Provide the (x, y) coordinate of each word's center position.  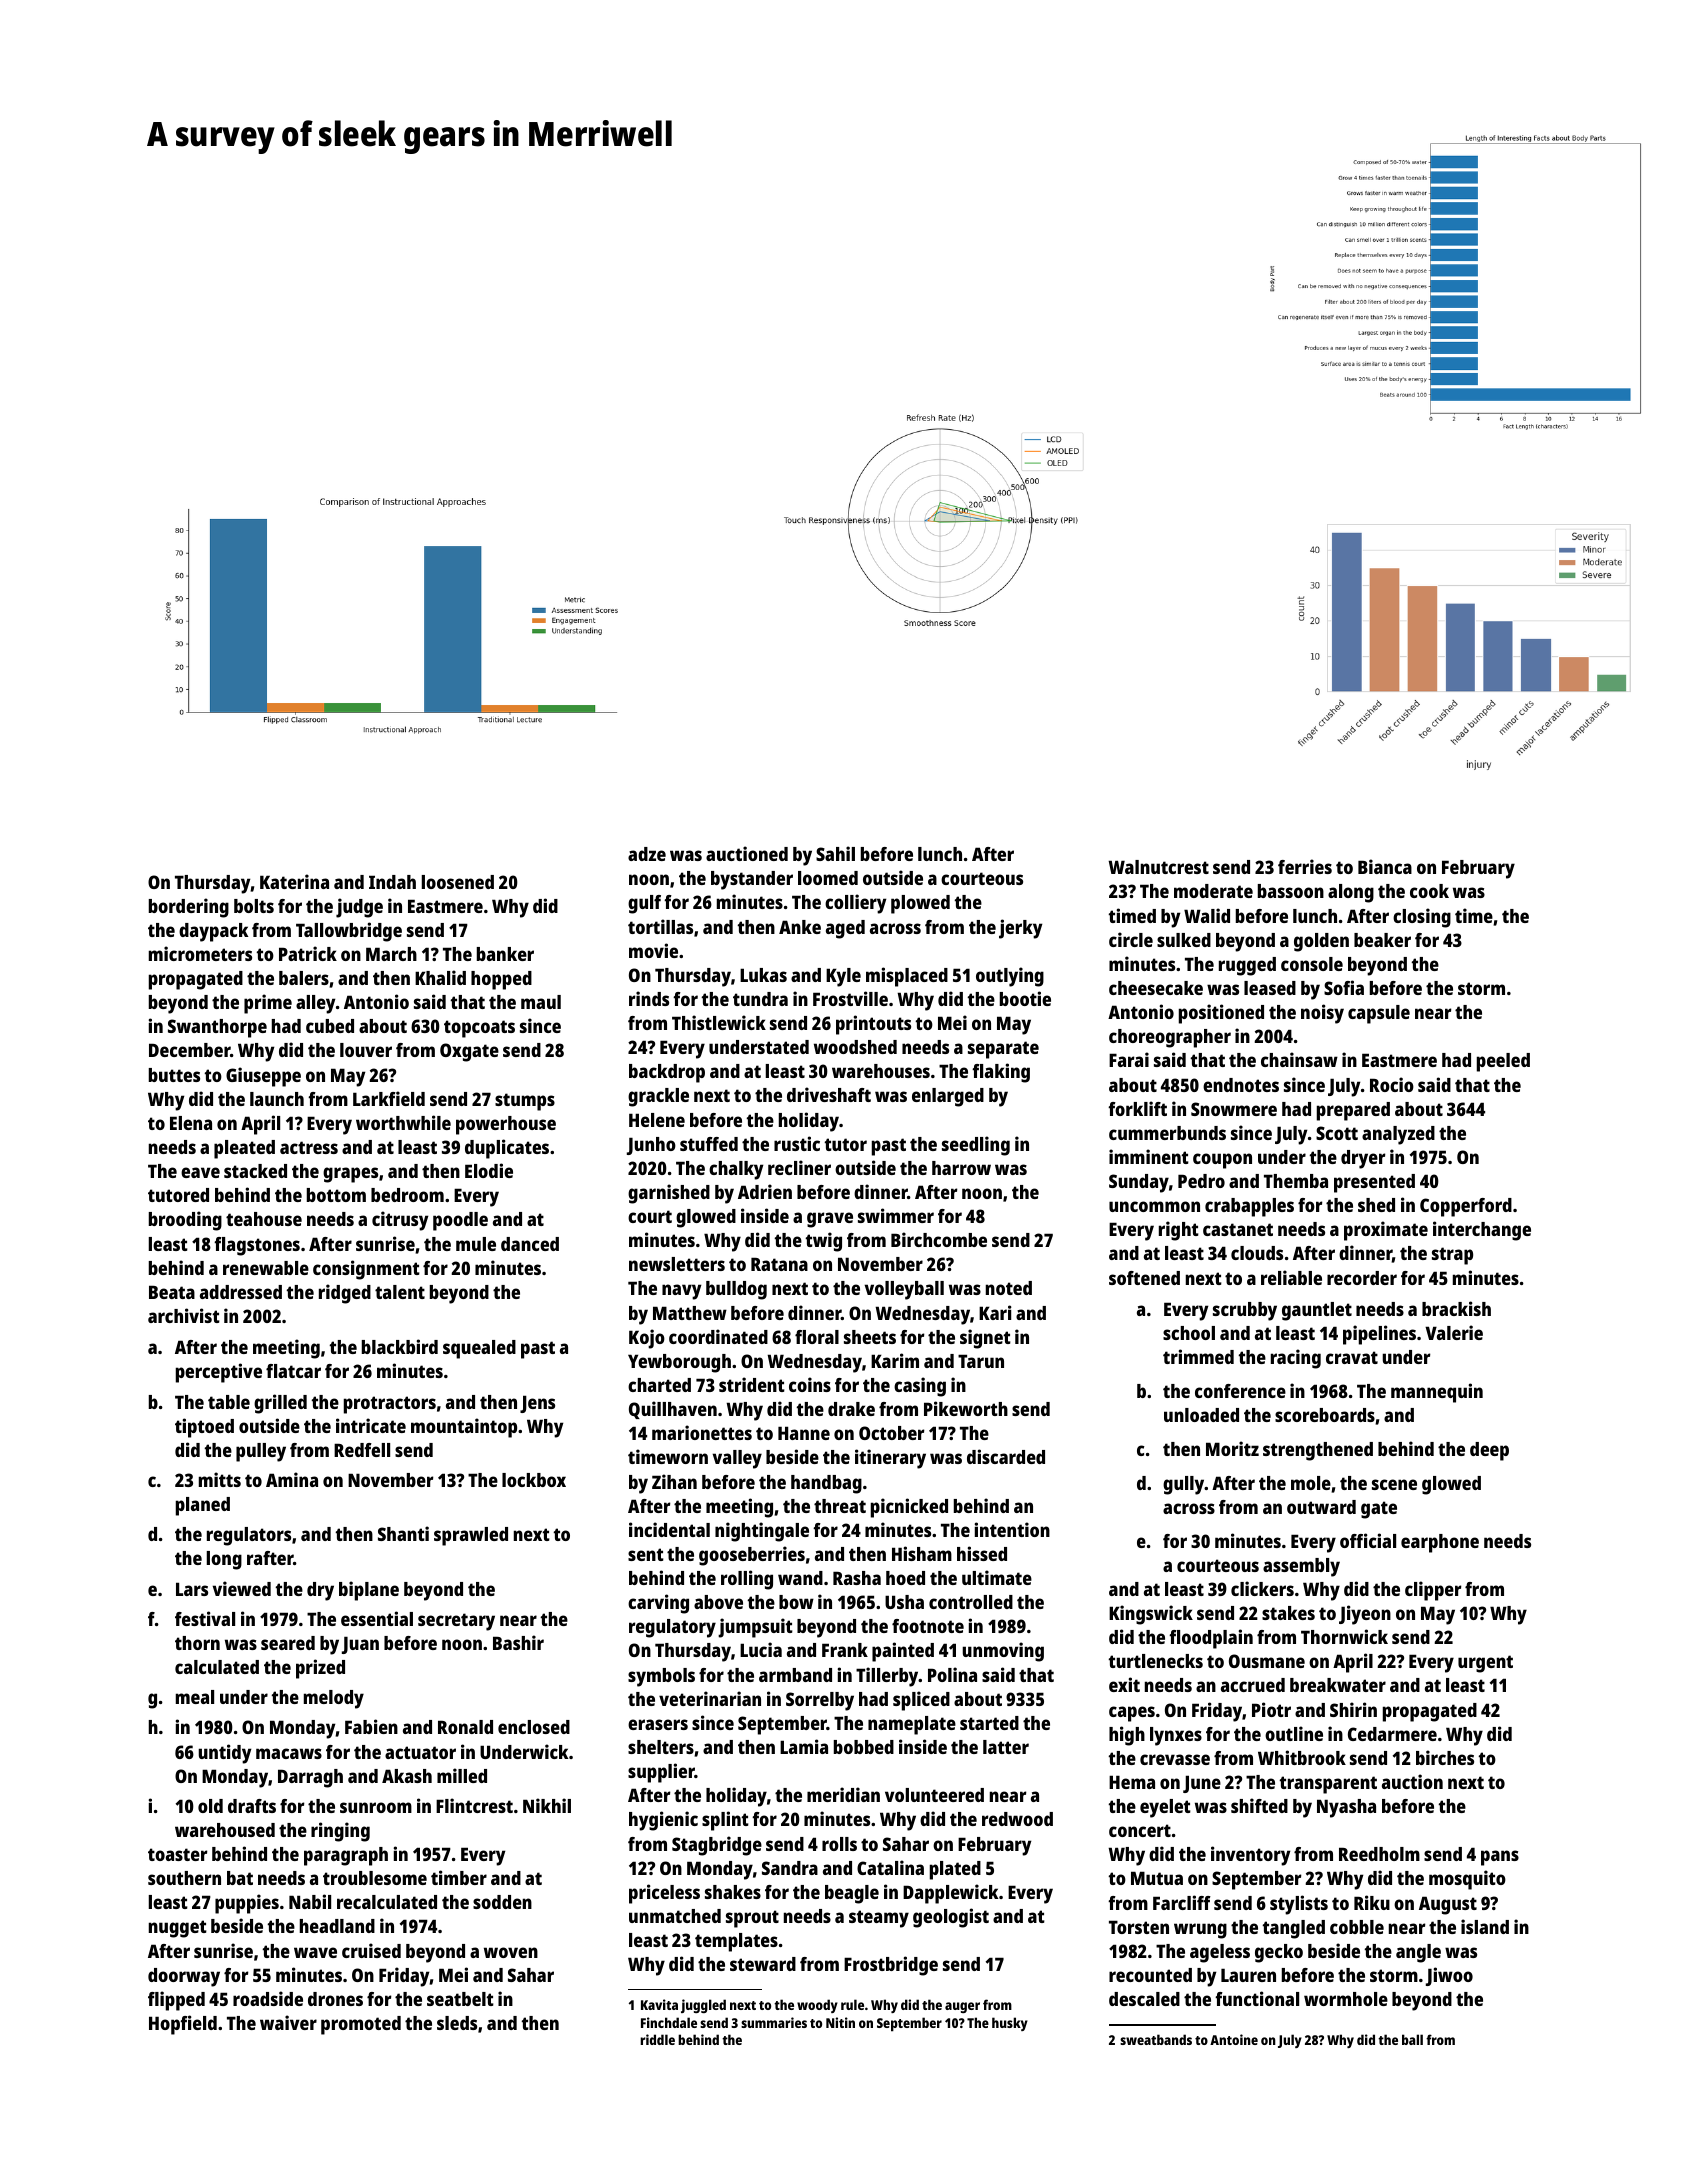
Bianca (1385, 866)
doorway (184, 1977)
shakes (733, 1892)
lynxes (1176, 1736)
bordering (189, 908)
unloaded (1201, 1415)
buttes (174, 1075)
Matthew (690, 1313)
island (1485, 1926)
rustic (797, 1143)
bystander (752, 880)
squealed (479, 1349)
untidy (224, 1754)
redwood (1017, 1819)
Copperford (1466, 1207)
